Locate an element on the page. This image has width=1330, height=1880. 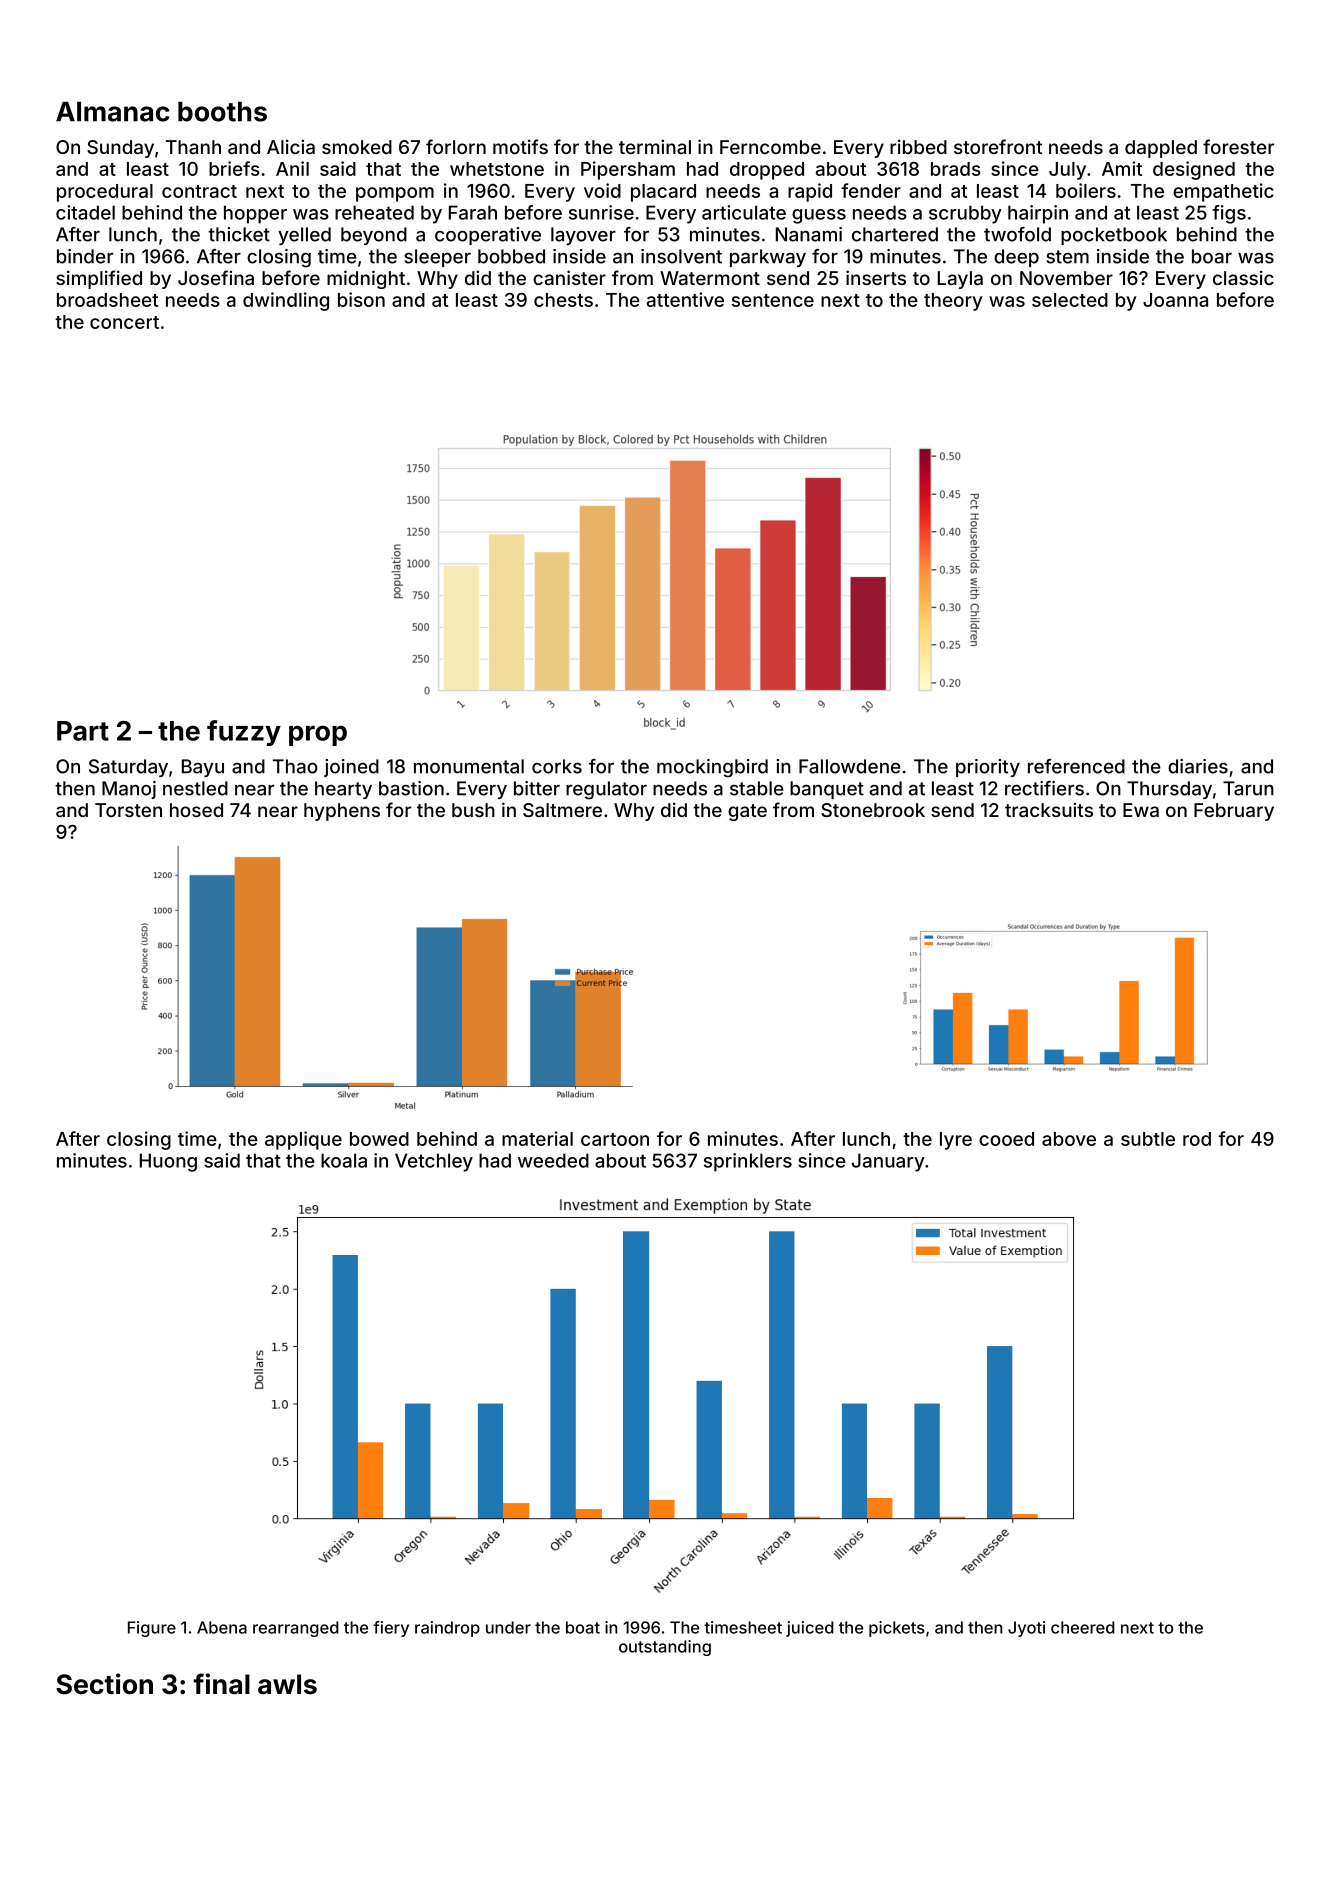
Tarun is located at coordinates (1248, 788).
